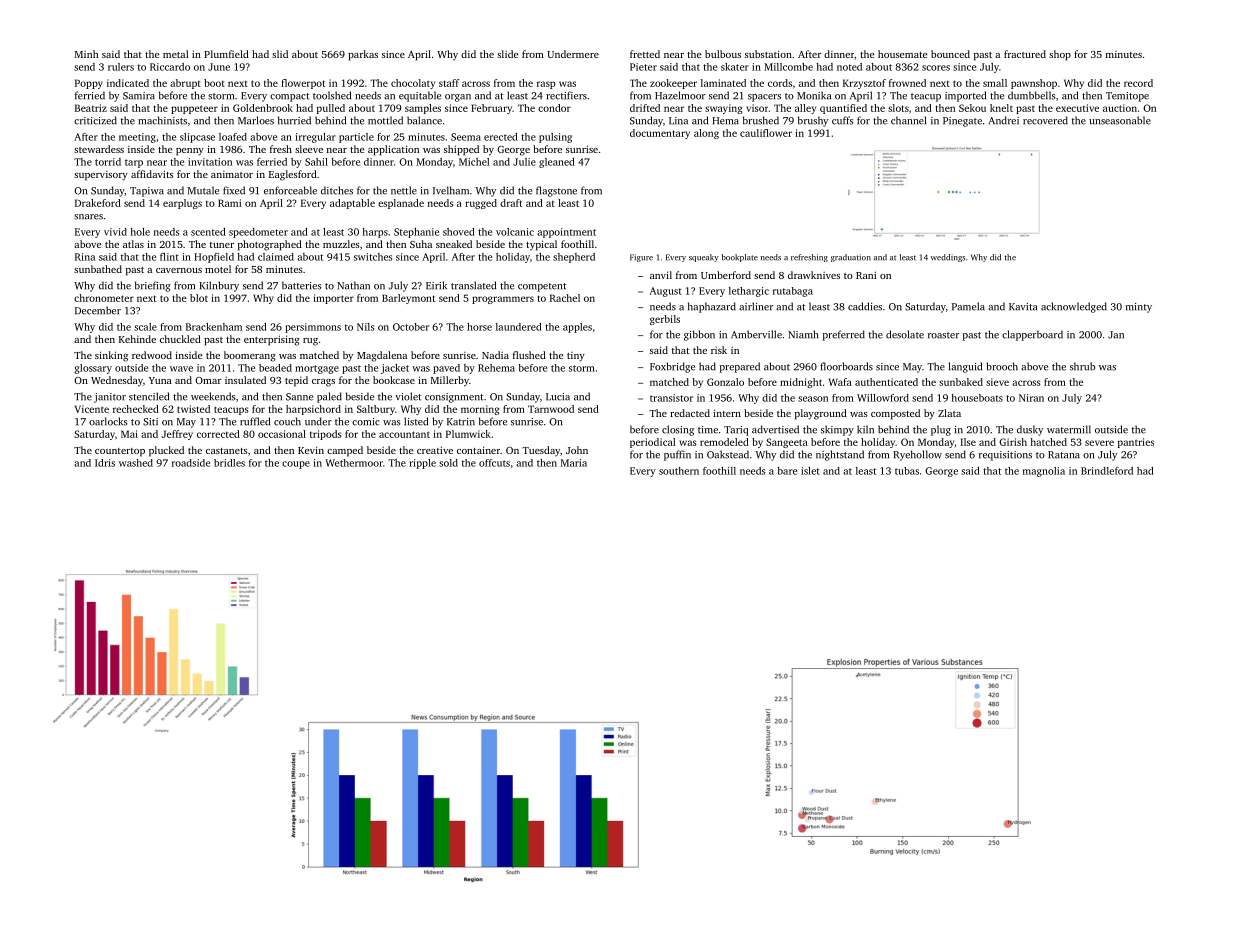 This screenshot has height=952, width=1233. I want to click on Idris, so click(105, 463).
